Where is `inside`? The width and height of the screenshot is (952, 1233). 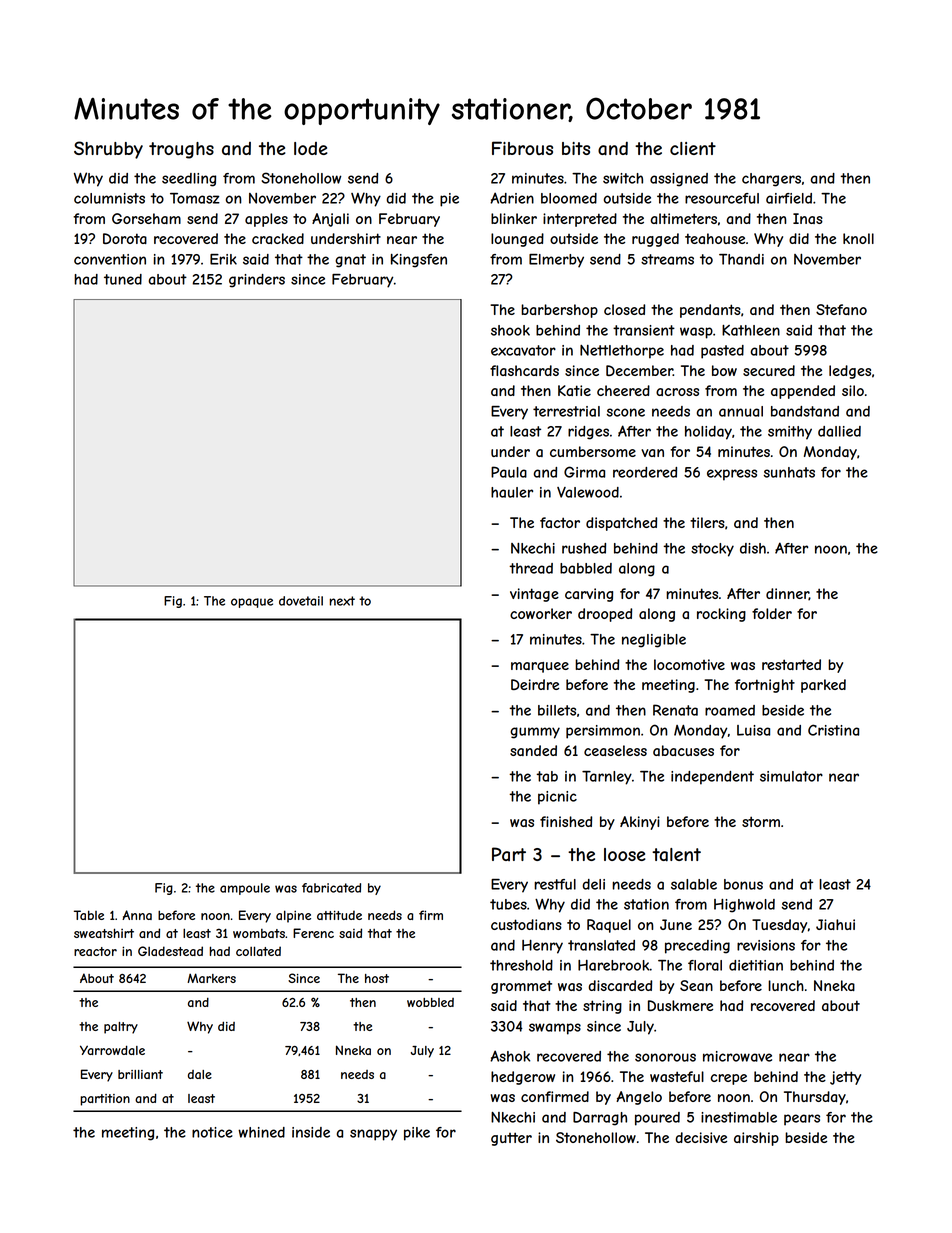 inside is located at coordinates (311, 1132).
